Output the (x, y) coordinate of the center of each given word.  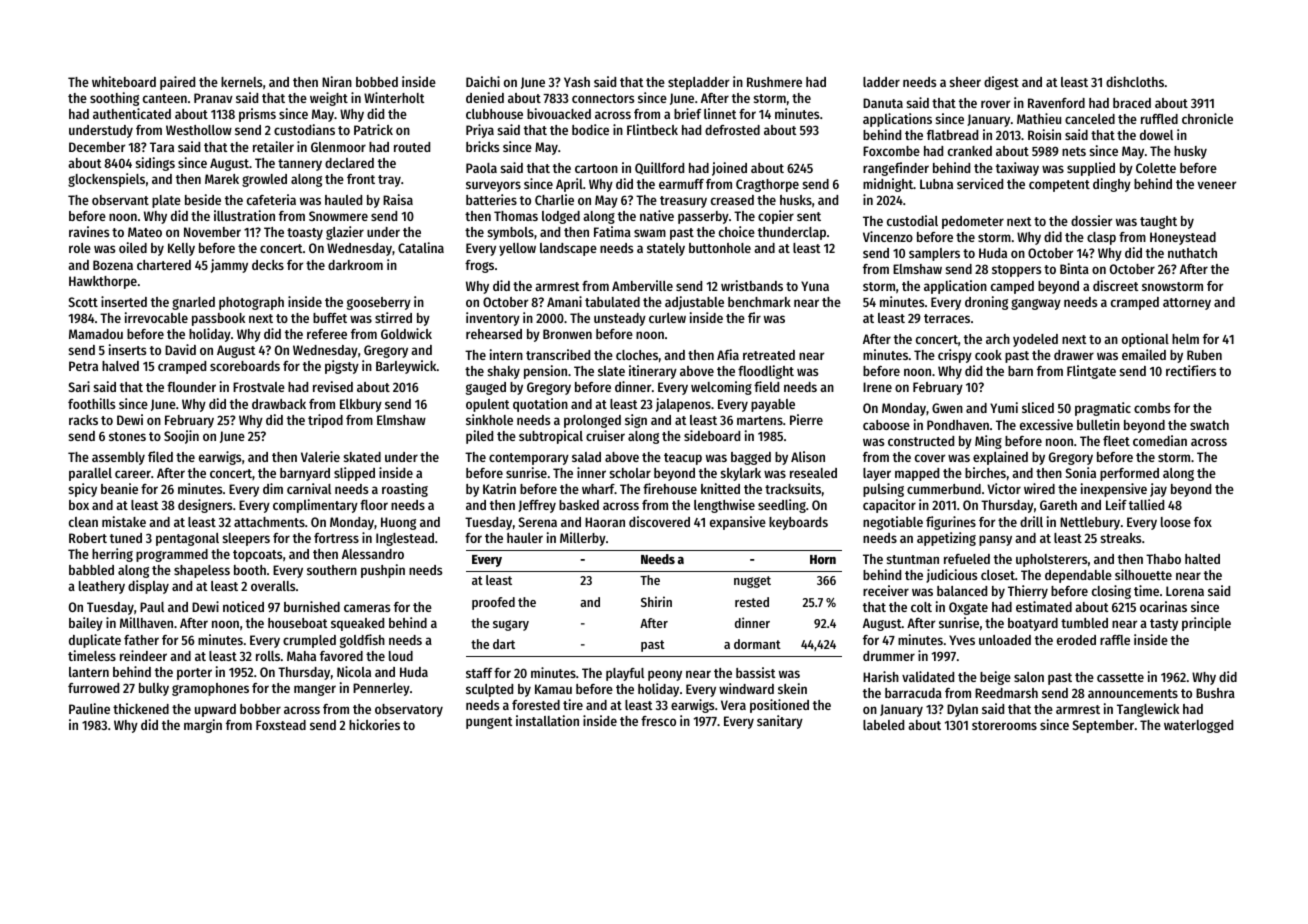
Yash (577, 82)
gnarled (193, 303)
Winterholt (394, 97)
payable (773, 405)
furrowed (93, 688)
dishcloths (1135, 81)
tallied (1146, 504)
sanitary (780, 722)
